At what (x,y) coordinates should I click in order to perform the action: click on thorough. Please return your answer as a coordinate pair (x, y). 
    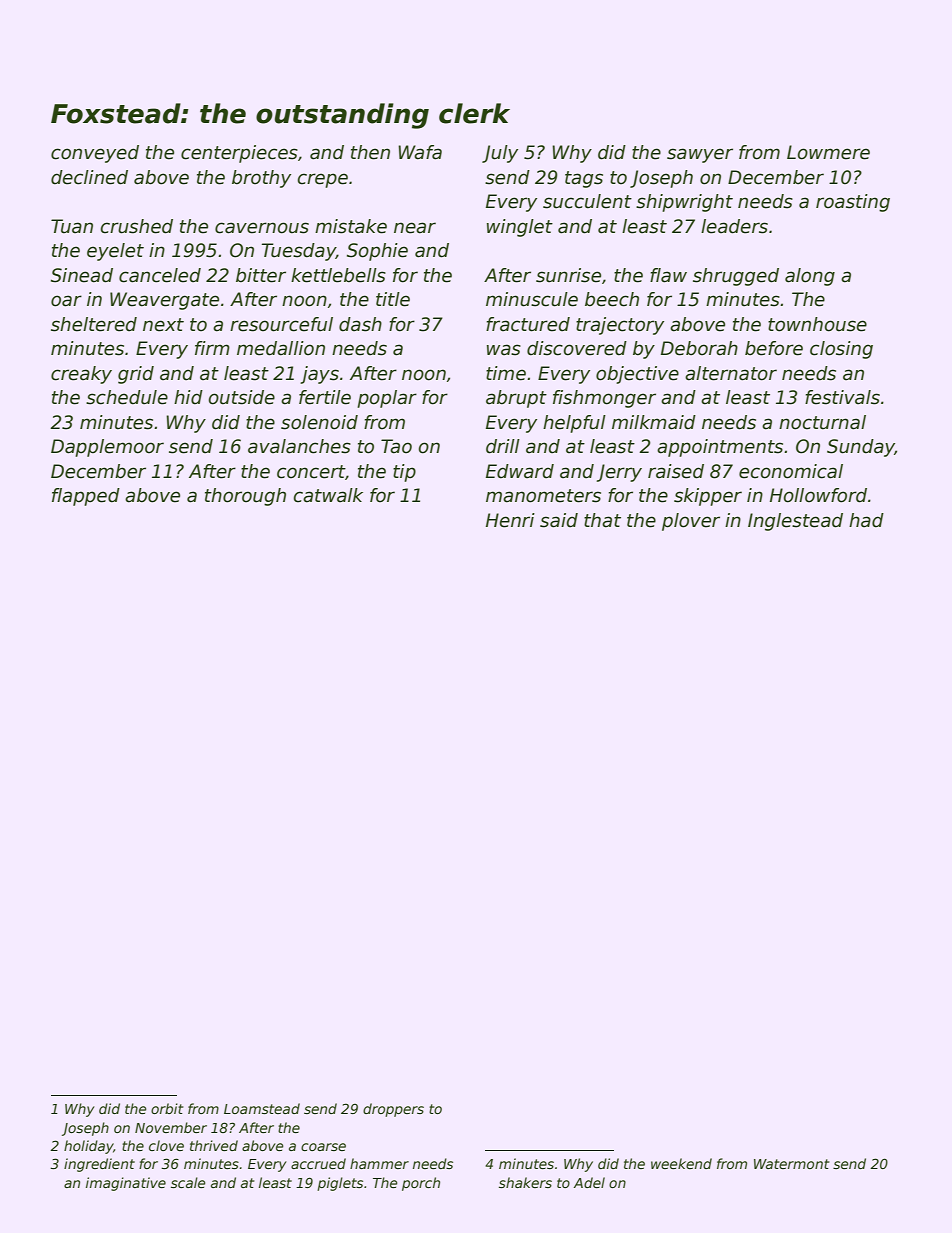
    Looking at the image, I should click on (245, 497).
